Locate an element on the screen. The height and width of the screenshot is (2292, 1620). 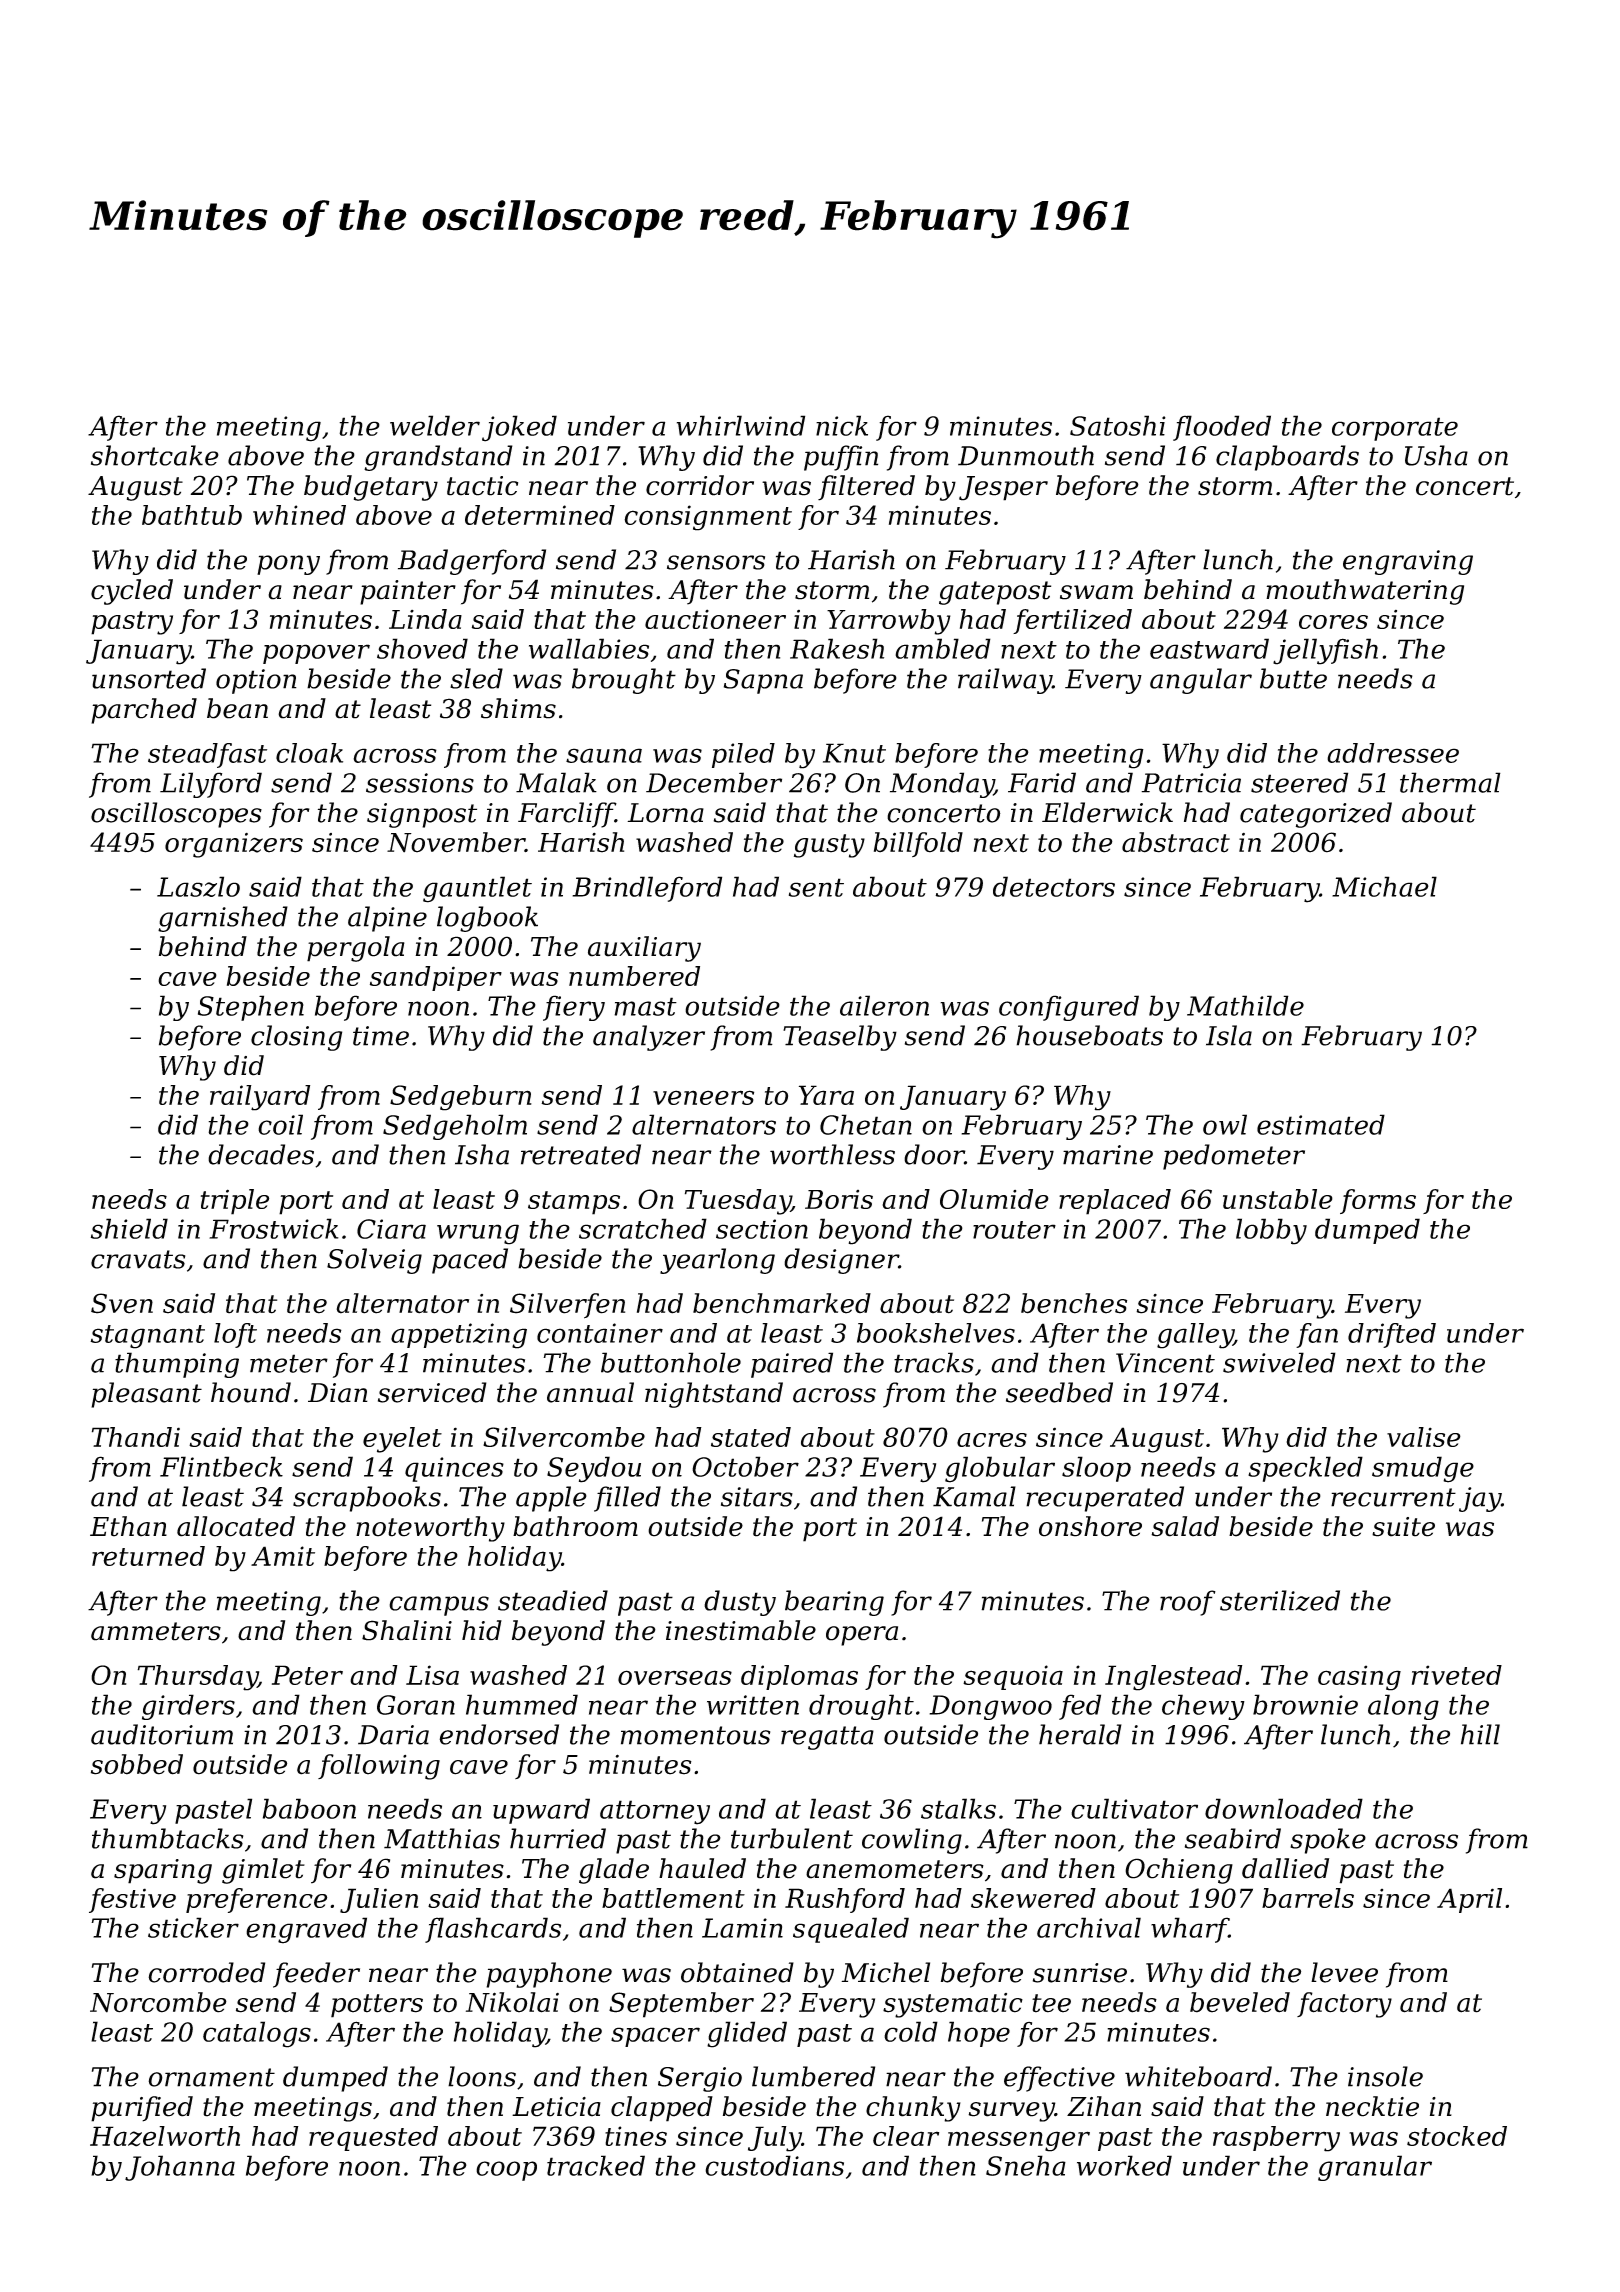
diplomas is located at coordinates (799, 1677).
